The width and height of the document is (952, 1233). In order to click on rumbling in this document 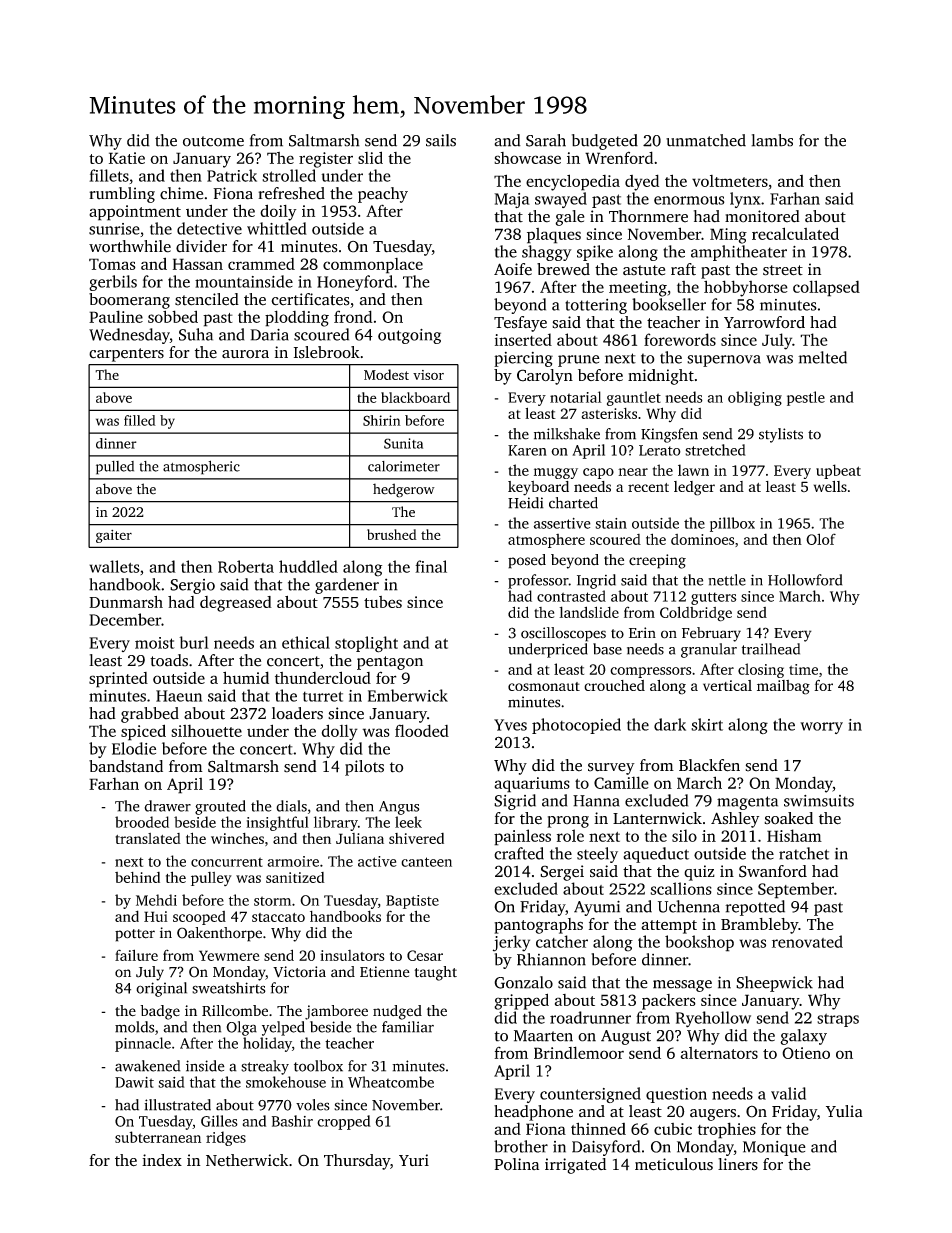, I will do `click(122, 195)`.
